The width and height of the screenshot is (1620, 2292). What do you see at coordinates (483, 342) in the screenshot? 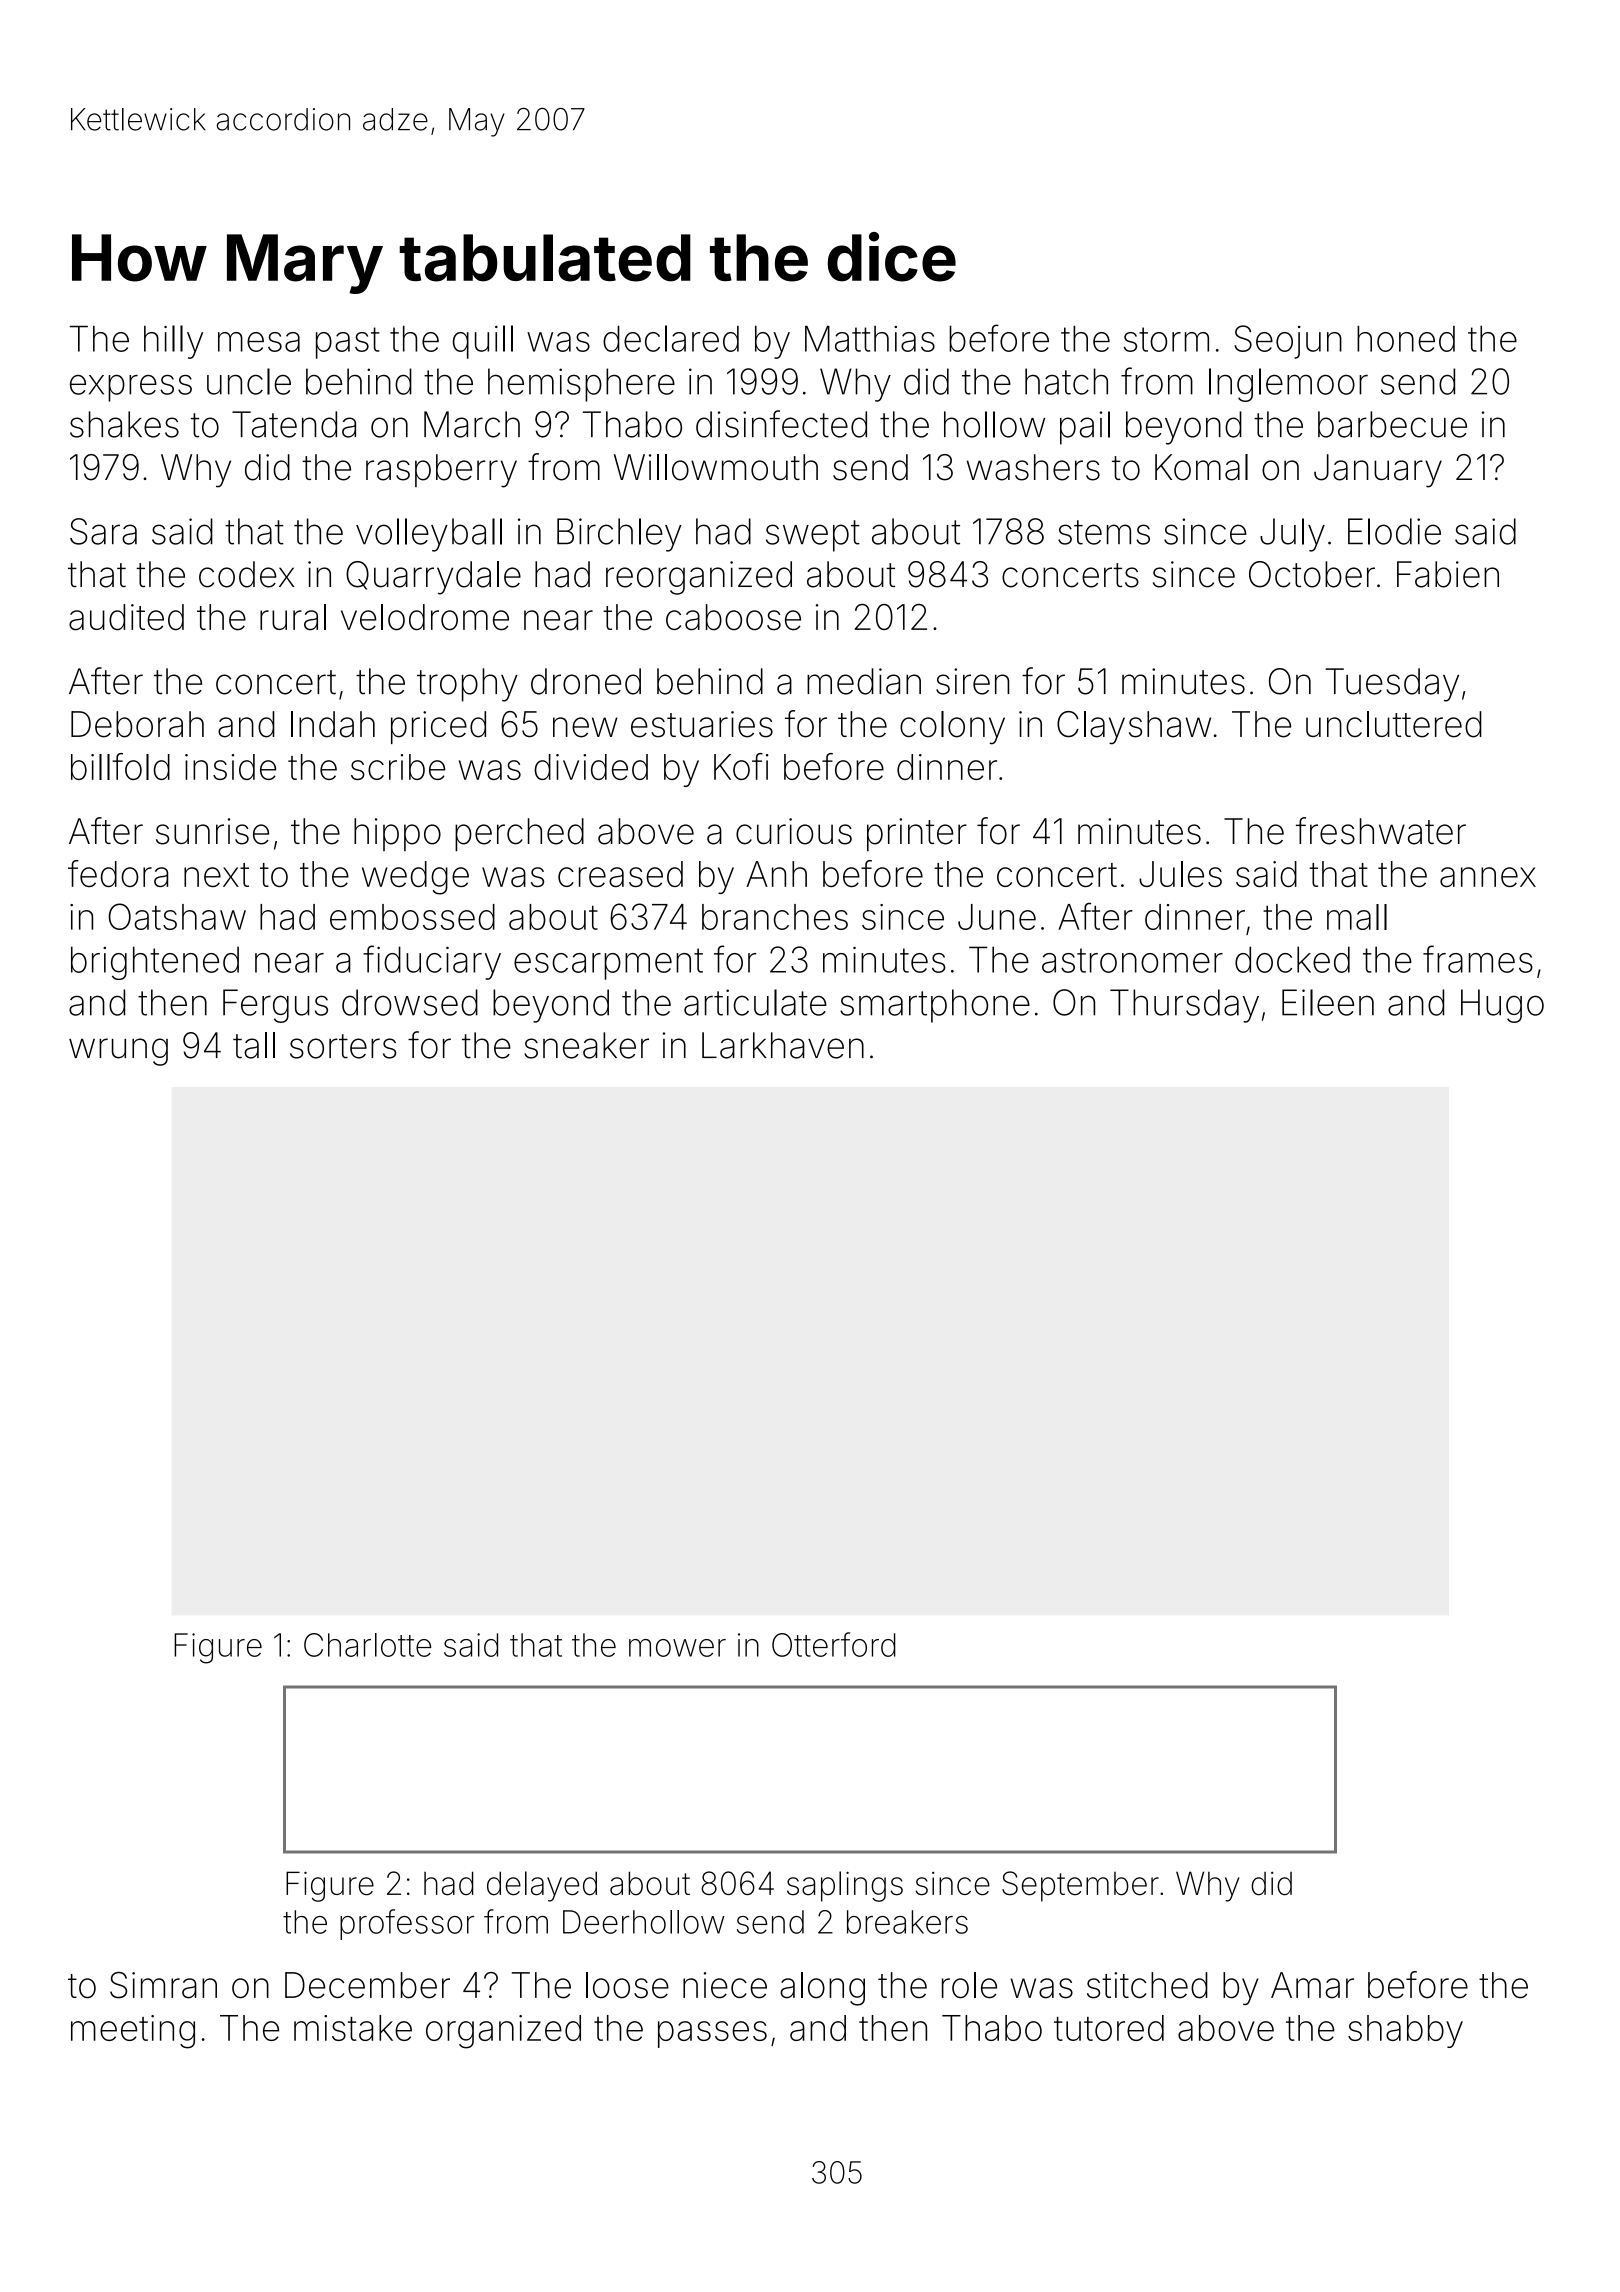
I see `quill` at bounding box center [483, 342].
